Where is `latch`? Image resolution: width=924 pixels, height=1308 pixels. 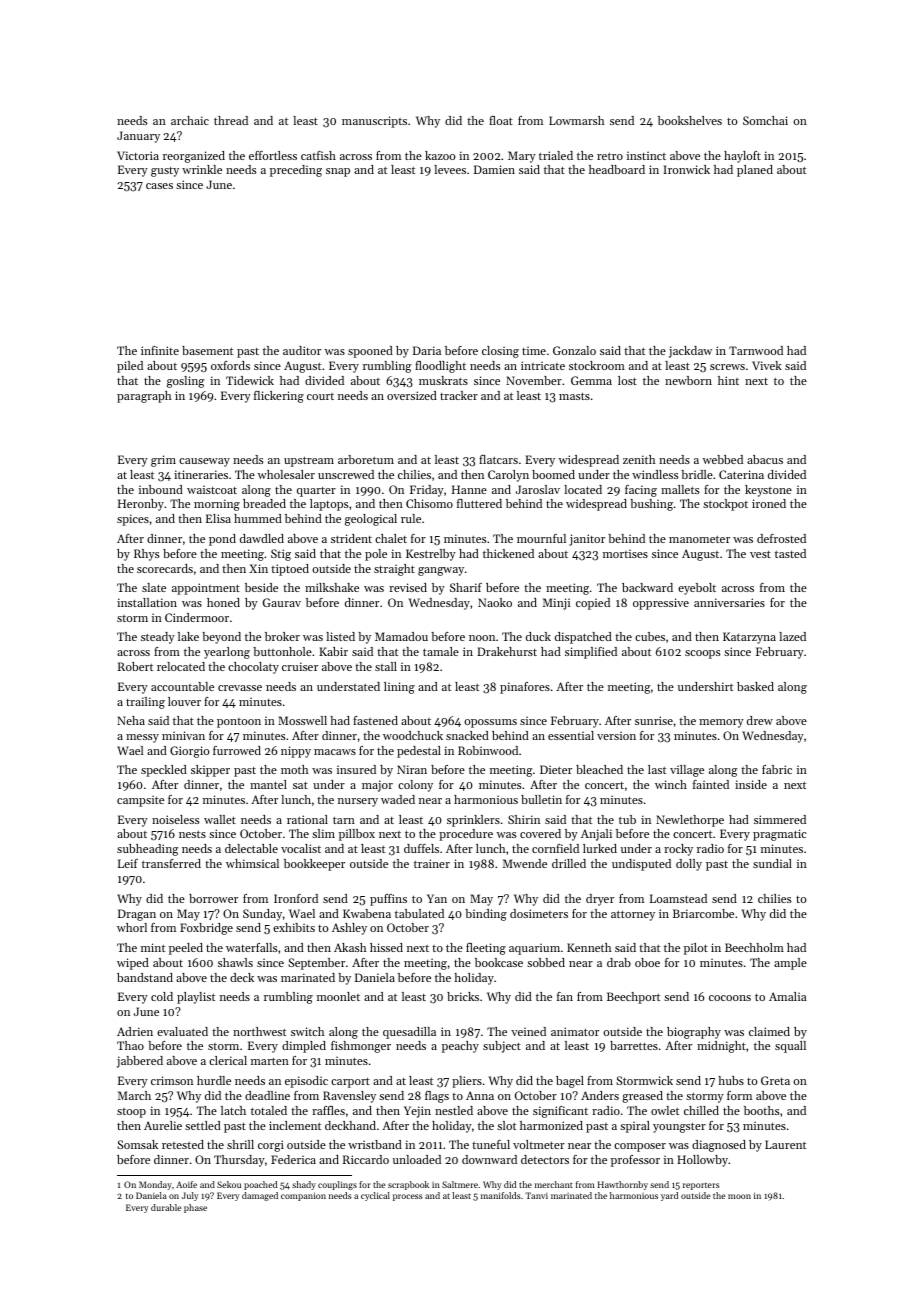 latch is located at coordinates (233, 1110).
